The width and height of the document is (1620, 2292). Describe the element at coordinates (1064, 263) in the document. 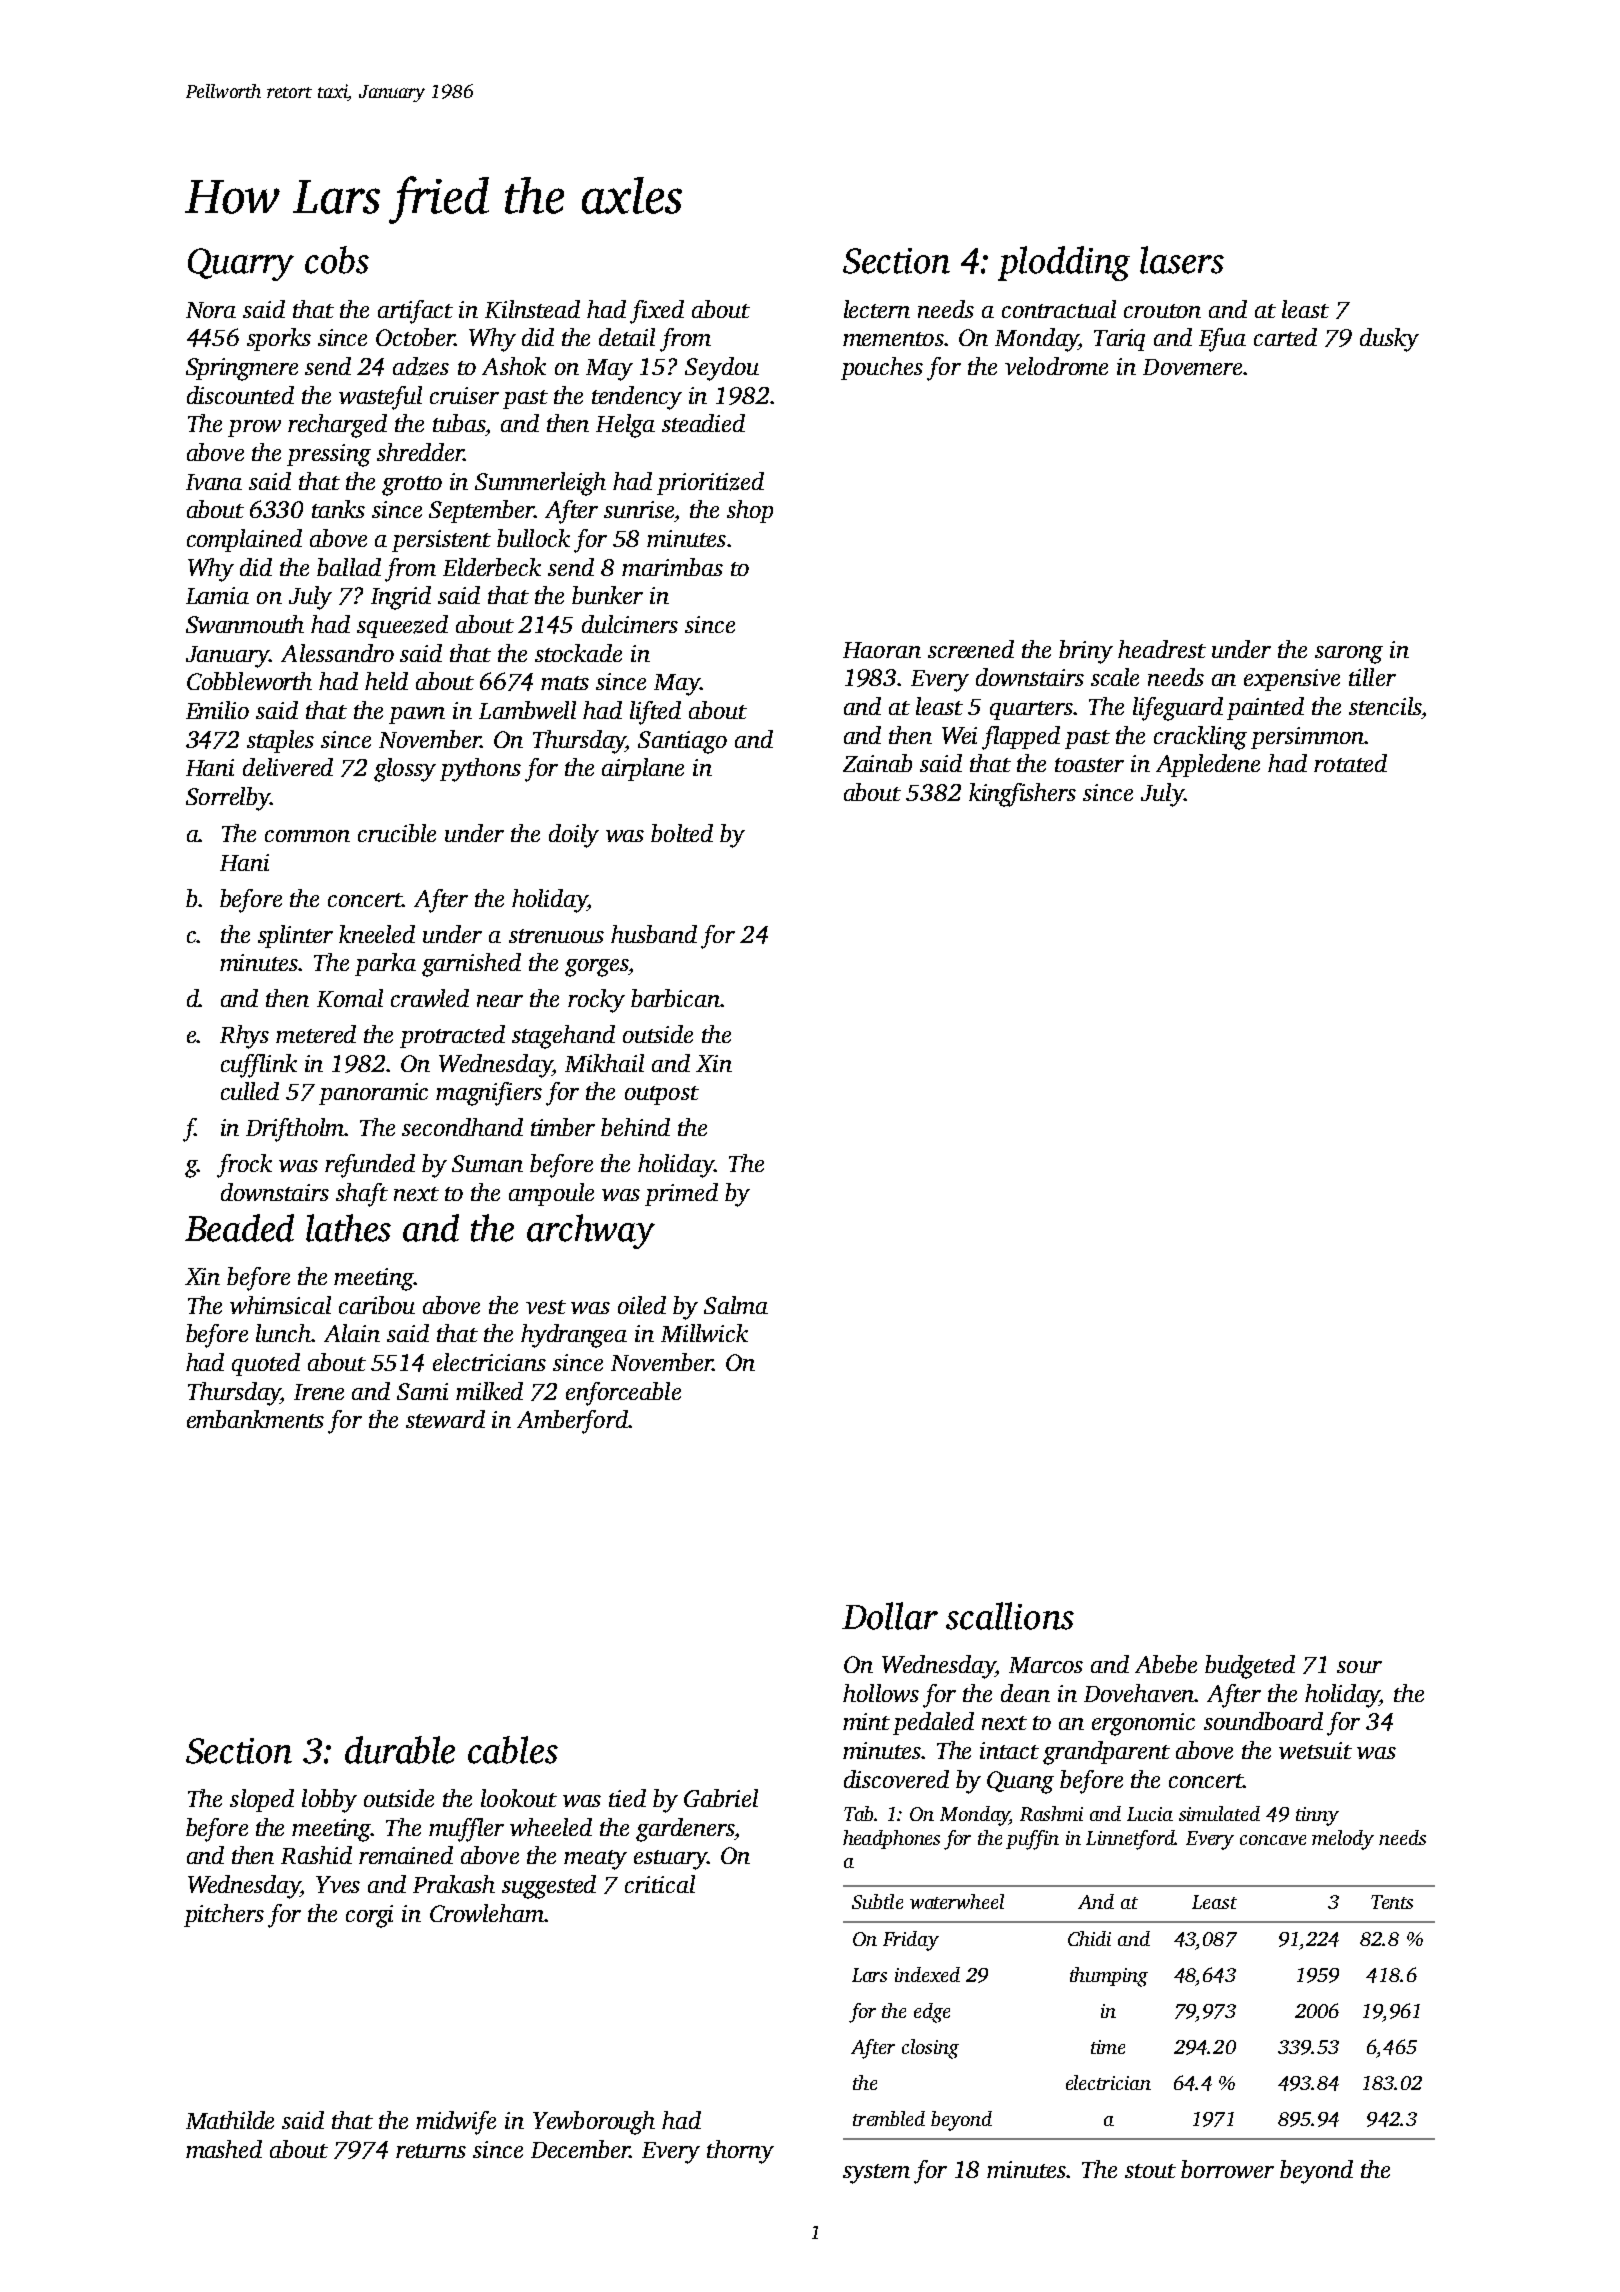

I see `plodding` at that location.
